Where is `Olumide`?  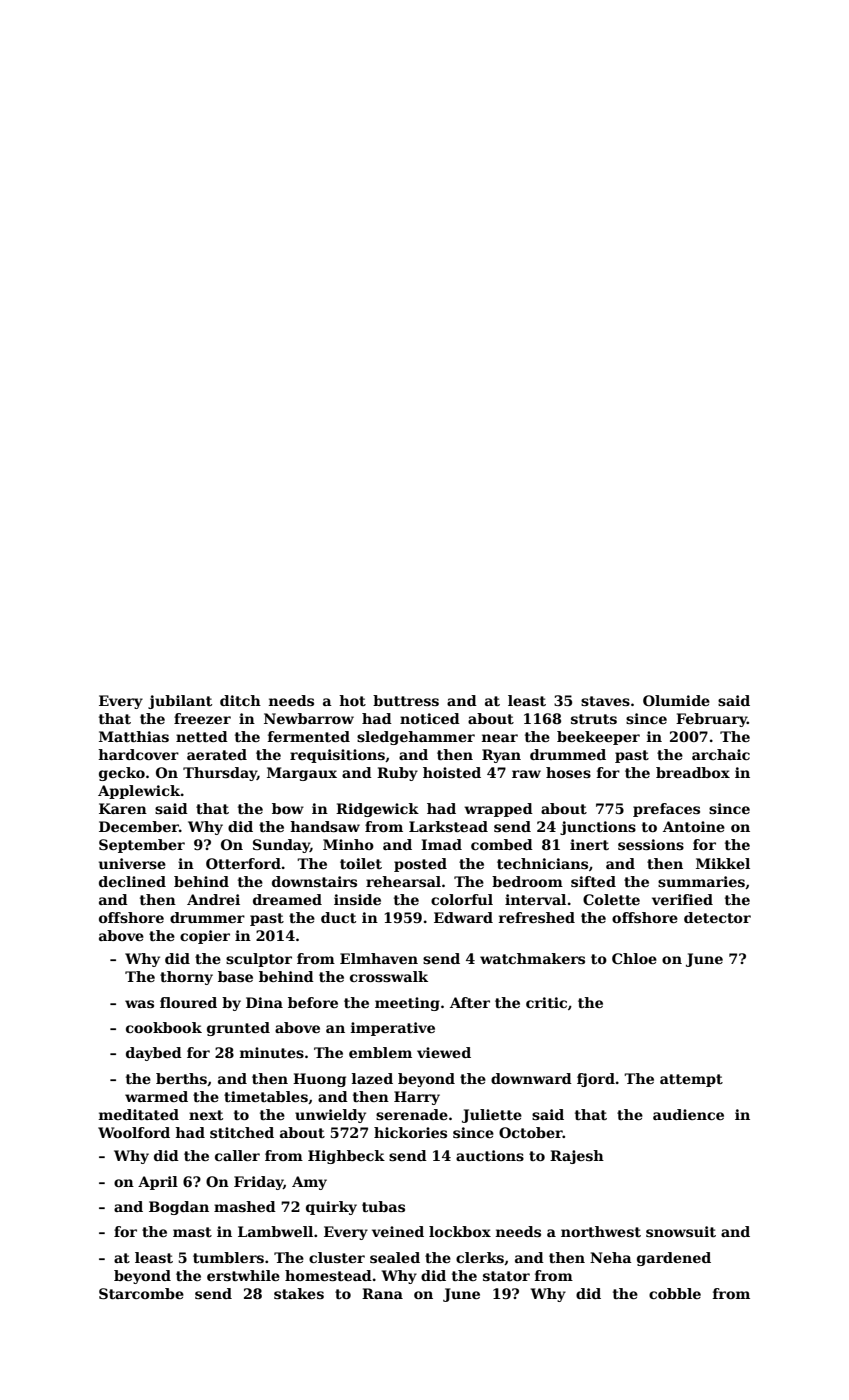
Olumide is located at coordinates (676, 700).
